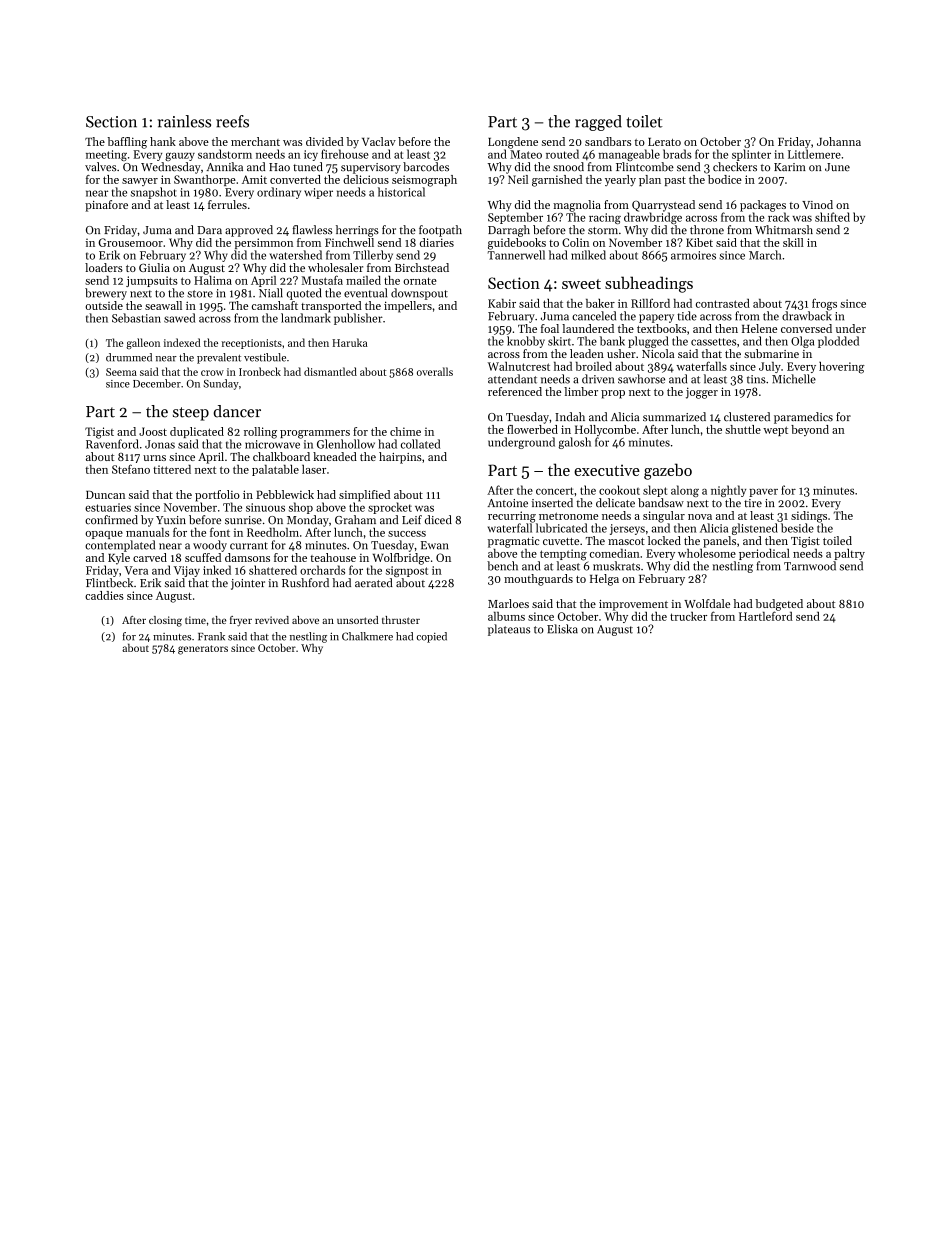 The image size is (952, 1233). I want to click on seismograph, so click(424, 181).
